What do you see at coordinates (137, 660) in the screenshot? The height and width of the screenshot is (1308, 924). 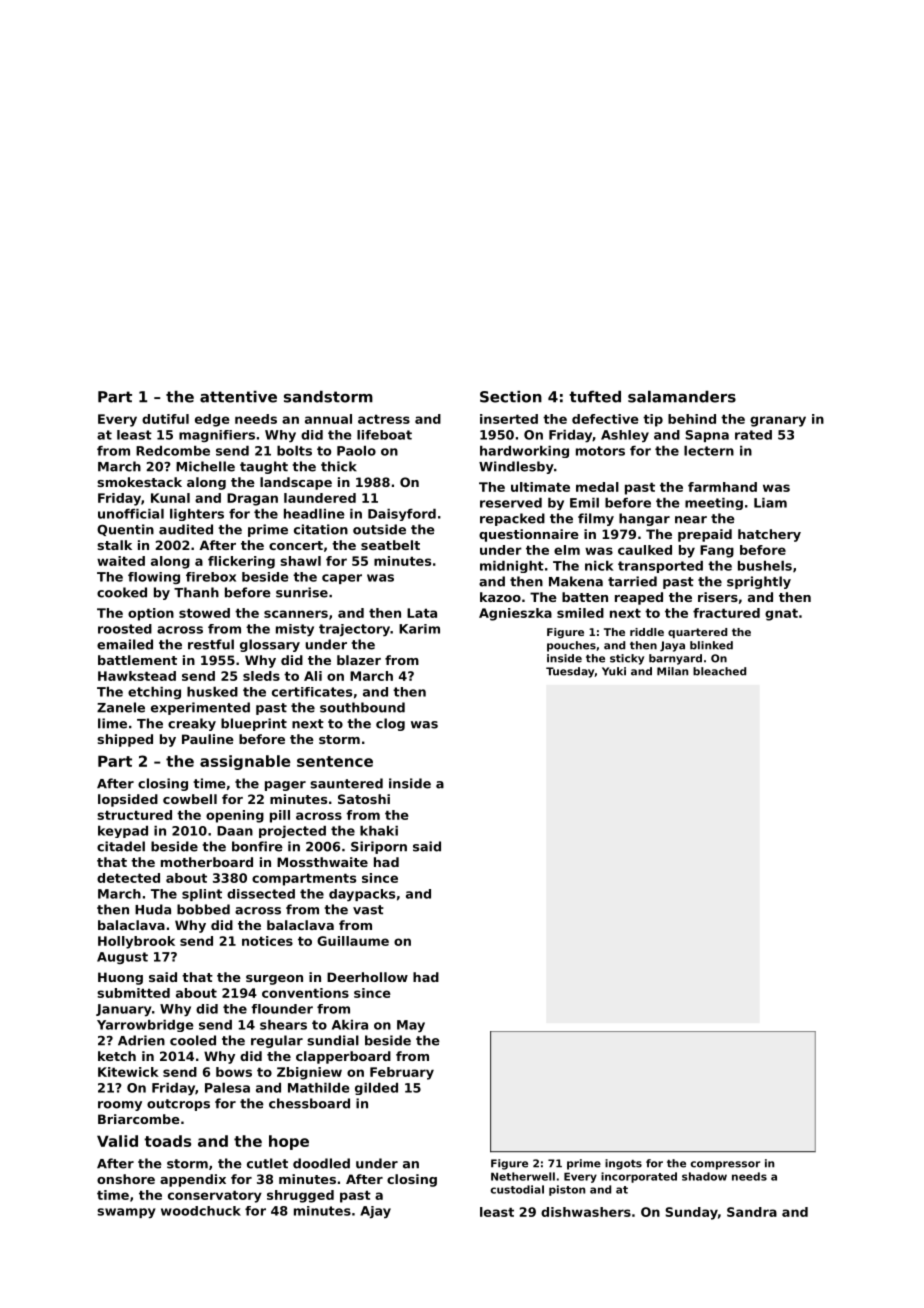 I see `battlement` at bounding box center [137, 660].
